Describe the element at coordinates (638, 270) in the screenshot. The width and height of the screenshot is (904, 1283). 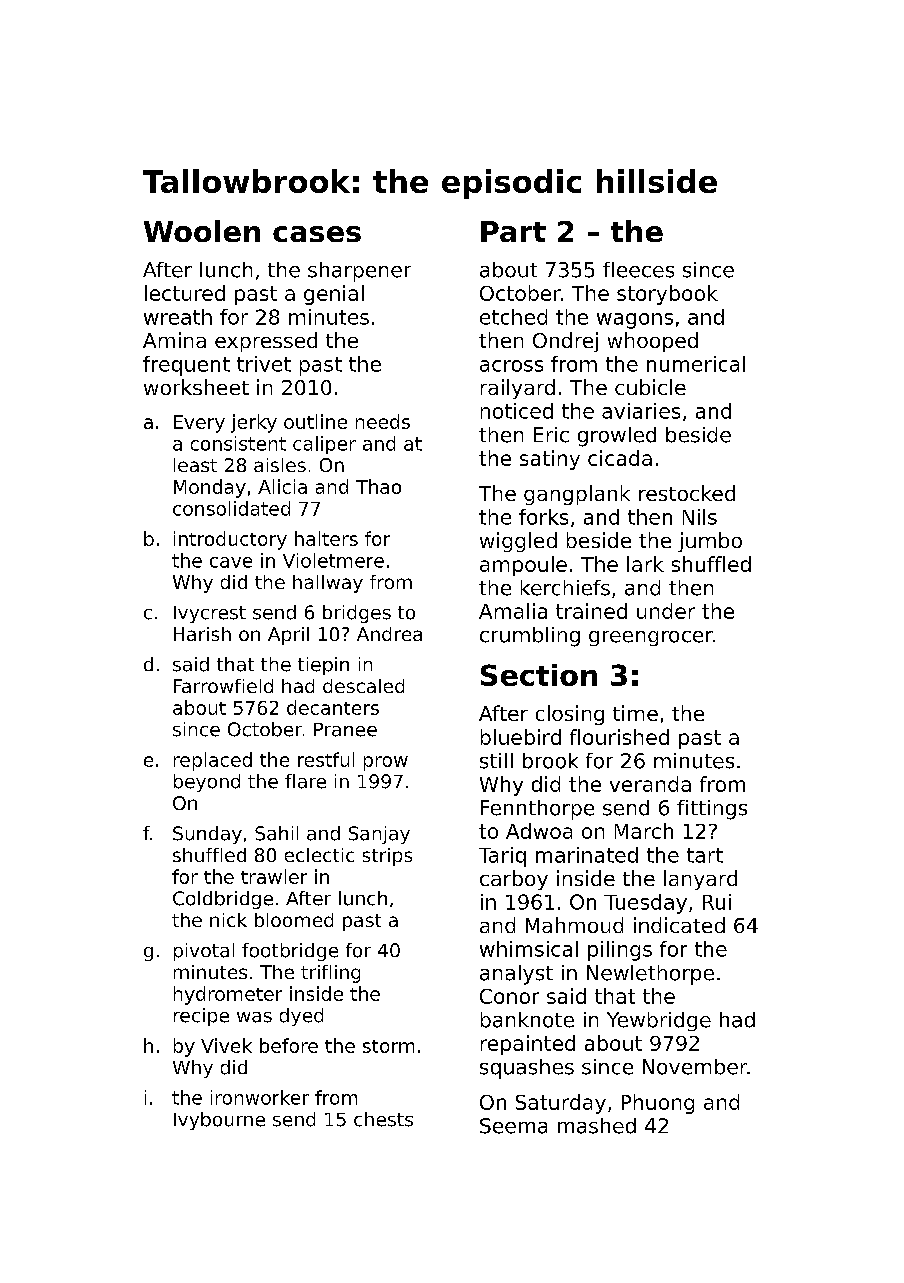
I see `fleeces` at that location.
